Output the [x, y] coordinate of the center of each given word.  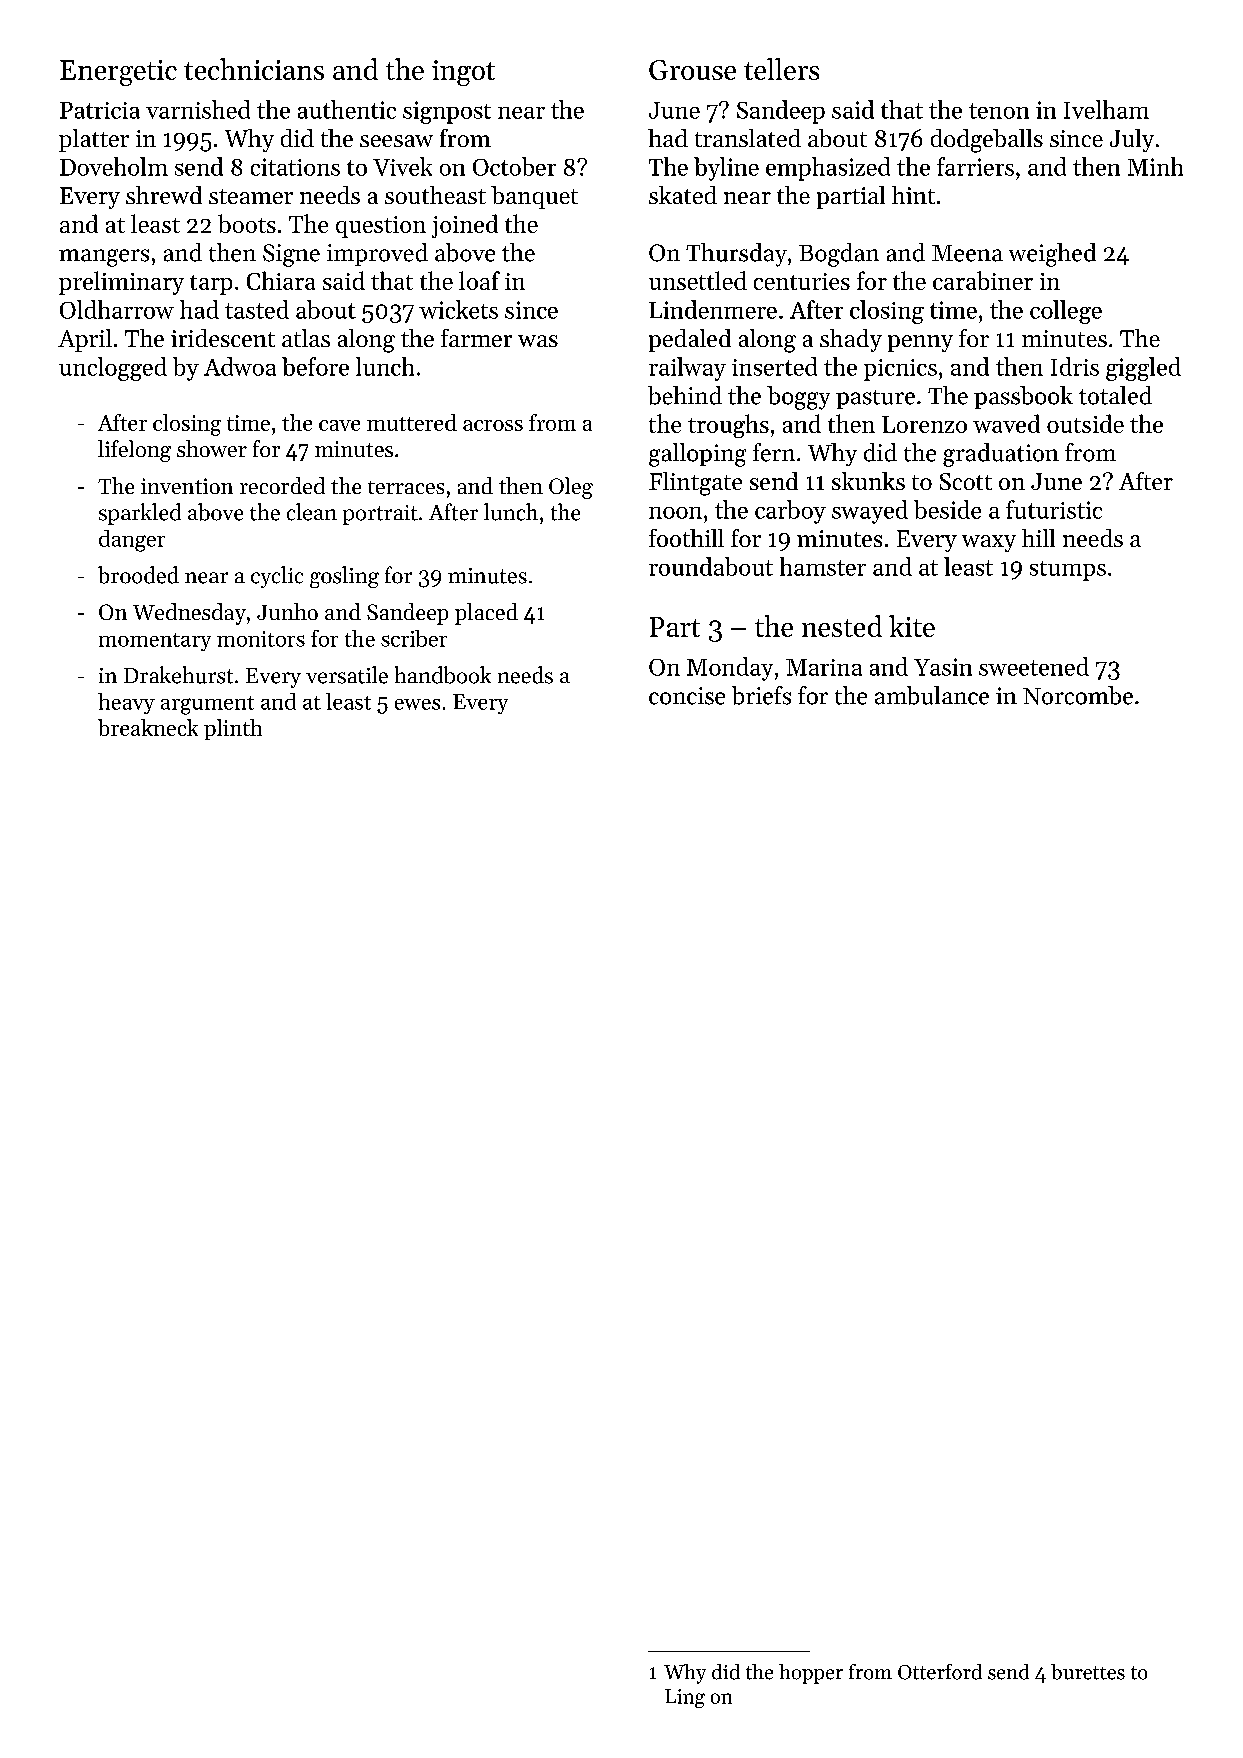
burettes [1088, 1672]
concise [687, 696]
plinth [233, 729]
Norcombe [1078, 695]
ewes [417, 704]
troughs [728, 426]
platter [94, 140]
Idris [1075, 366]
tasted [257, 309]
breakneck [148, 727]
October [514, 166]
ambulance [932, 695]
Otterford [940, 1672]
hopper [811, 1674]
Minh [1155, 166]
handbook [443, 675]
